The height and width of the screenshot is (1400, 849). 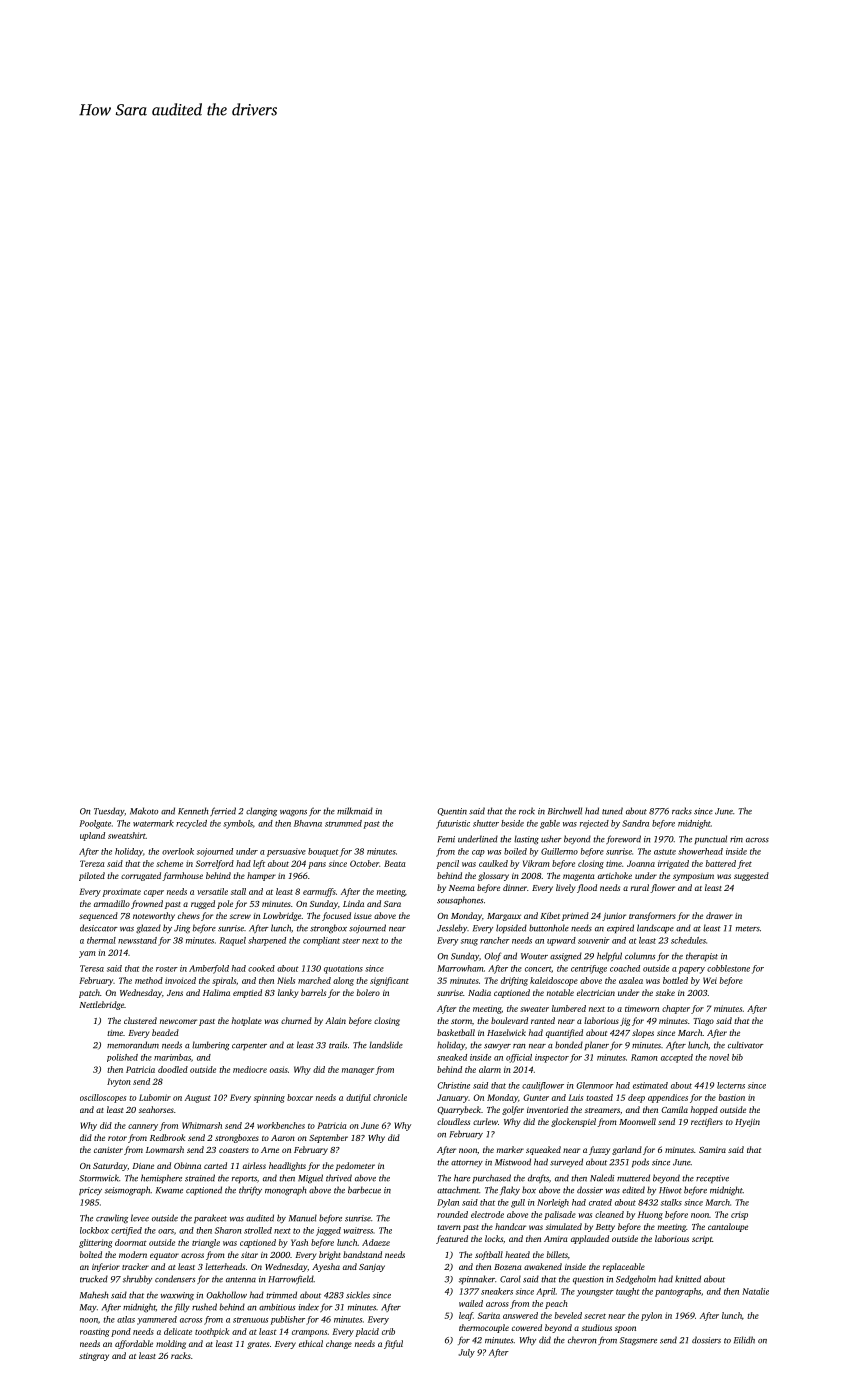 I want to click on oasis, so click(x=279, y=1069).
